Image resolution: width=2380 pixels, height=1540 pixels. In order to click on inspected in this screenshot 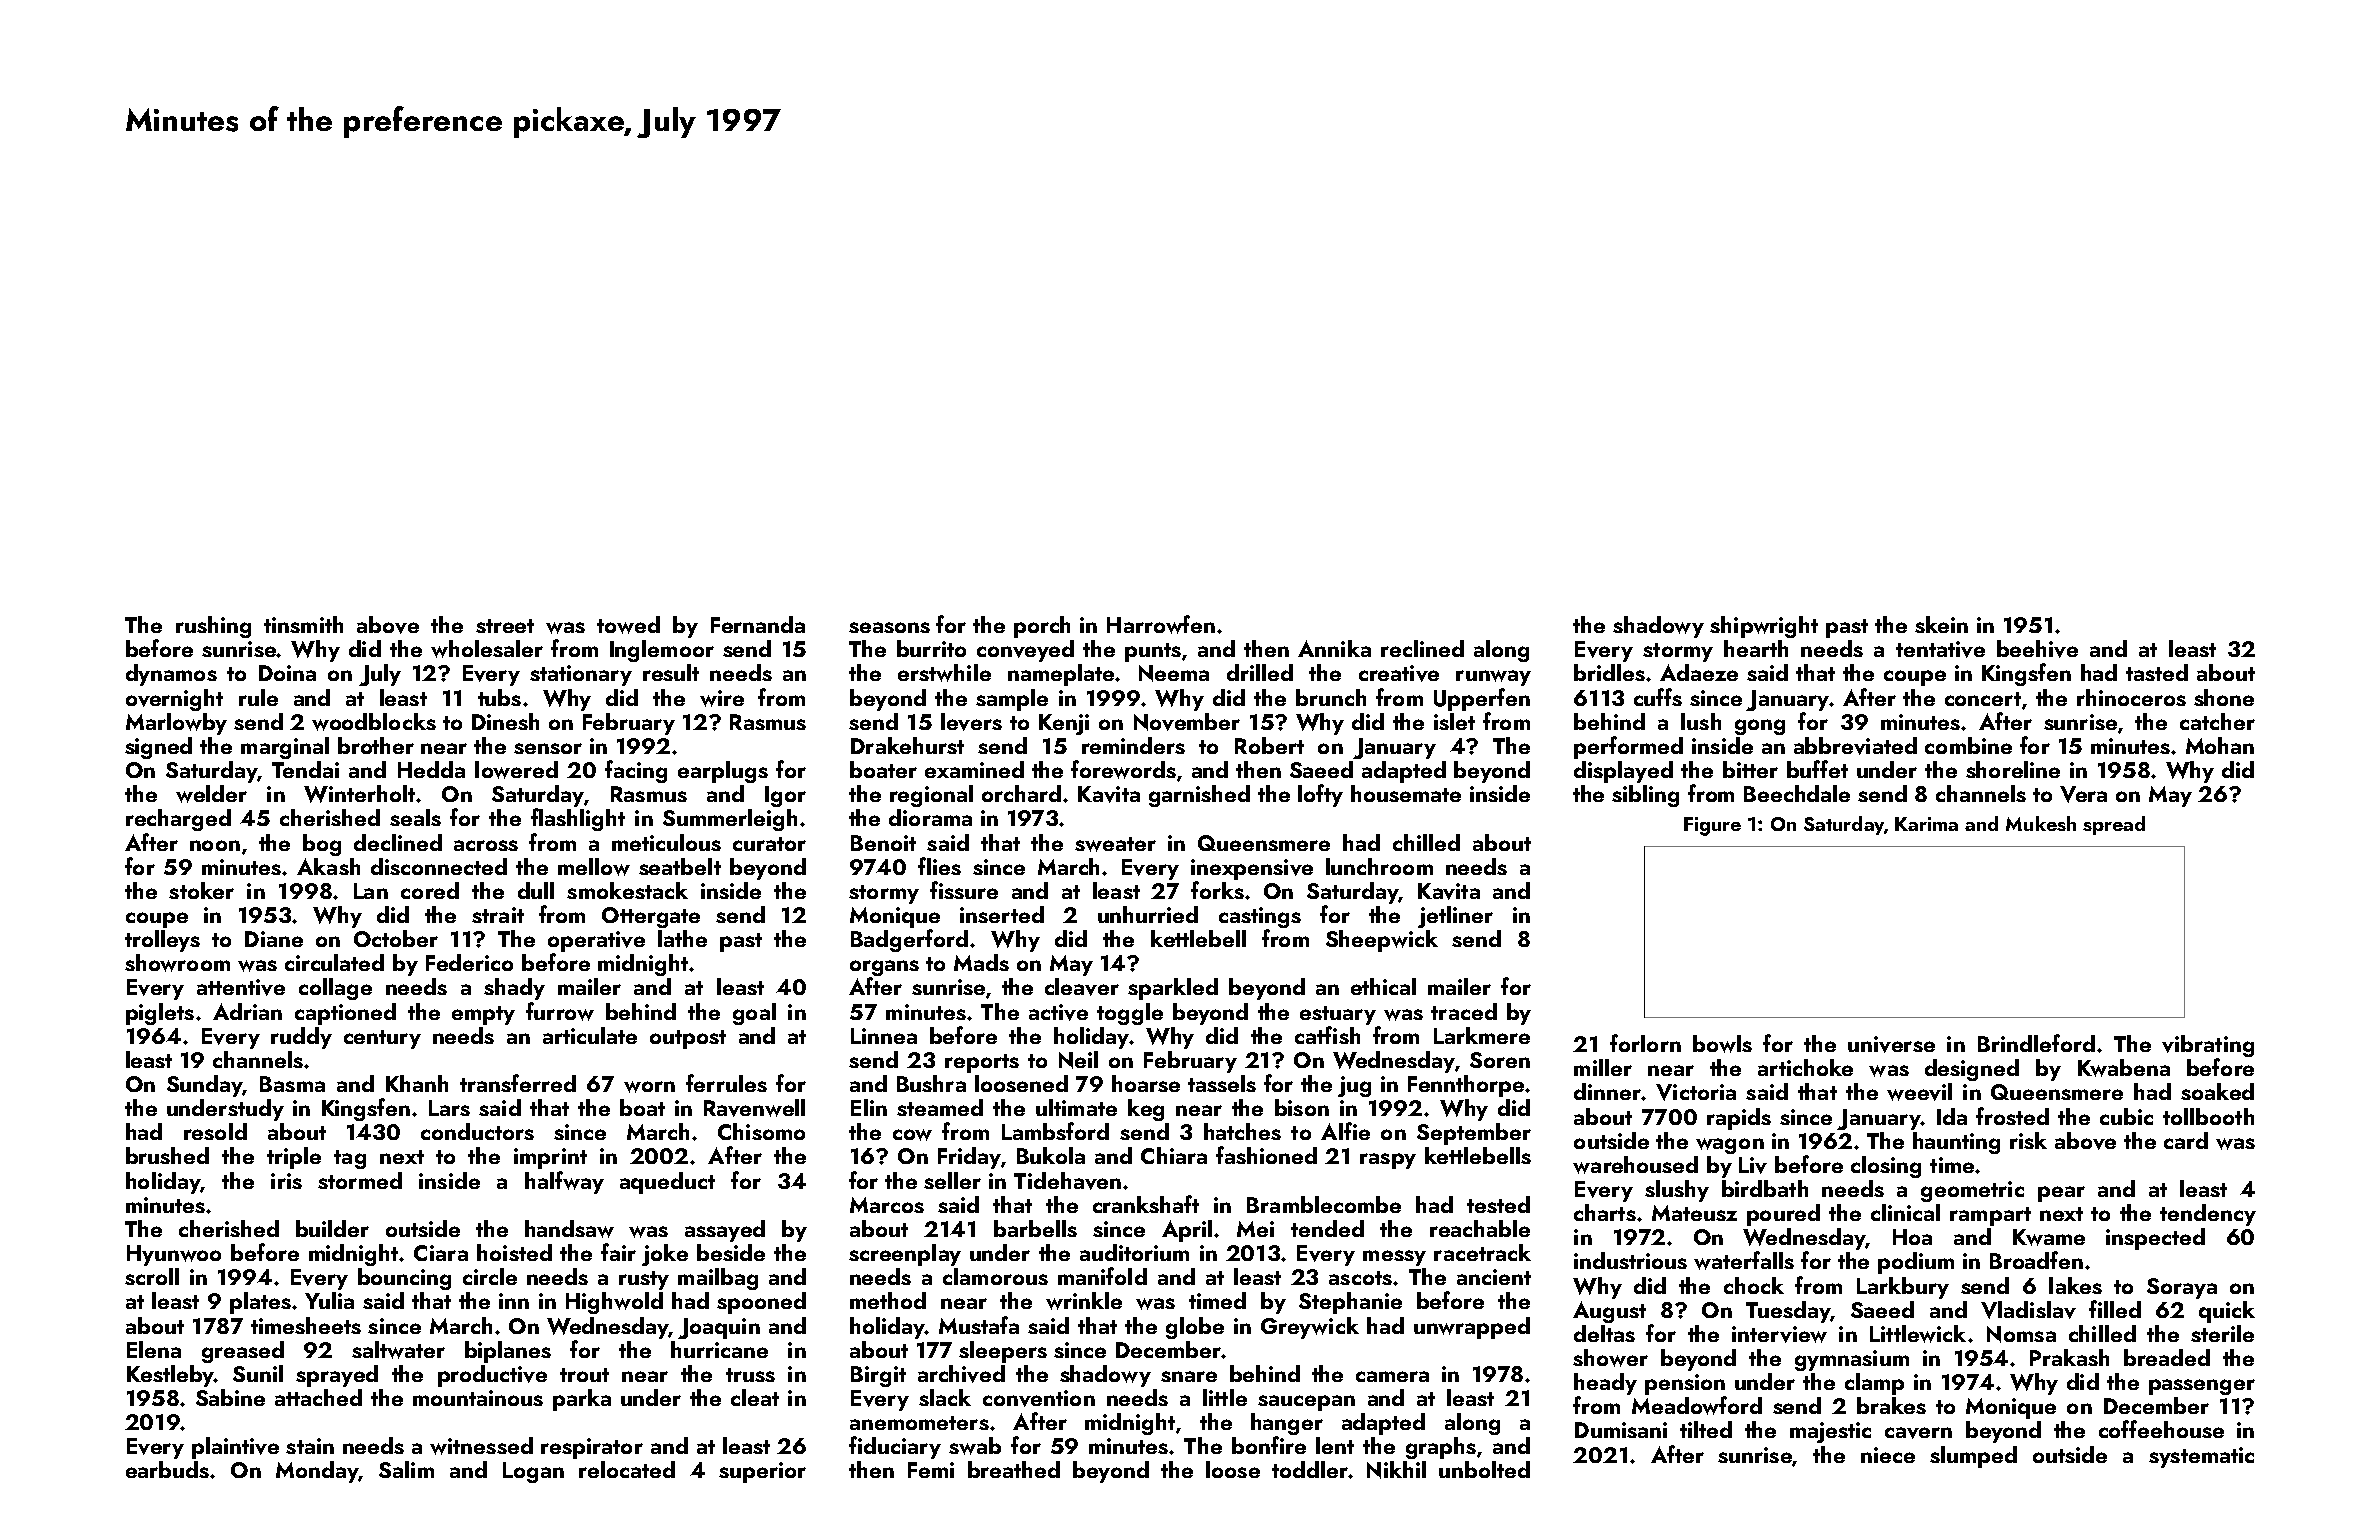, I will do `click(2155, 1239)`.
